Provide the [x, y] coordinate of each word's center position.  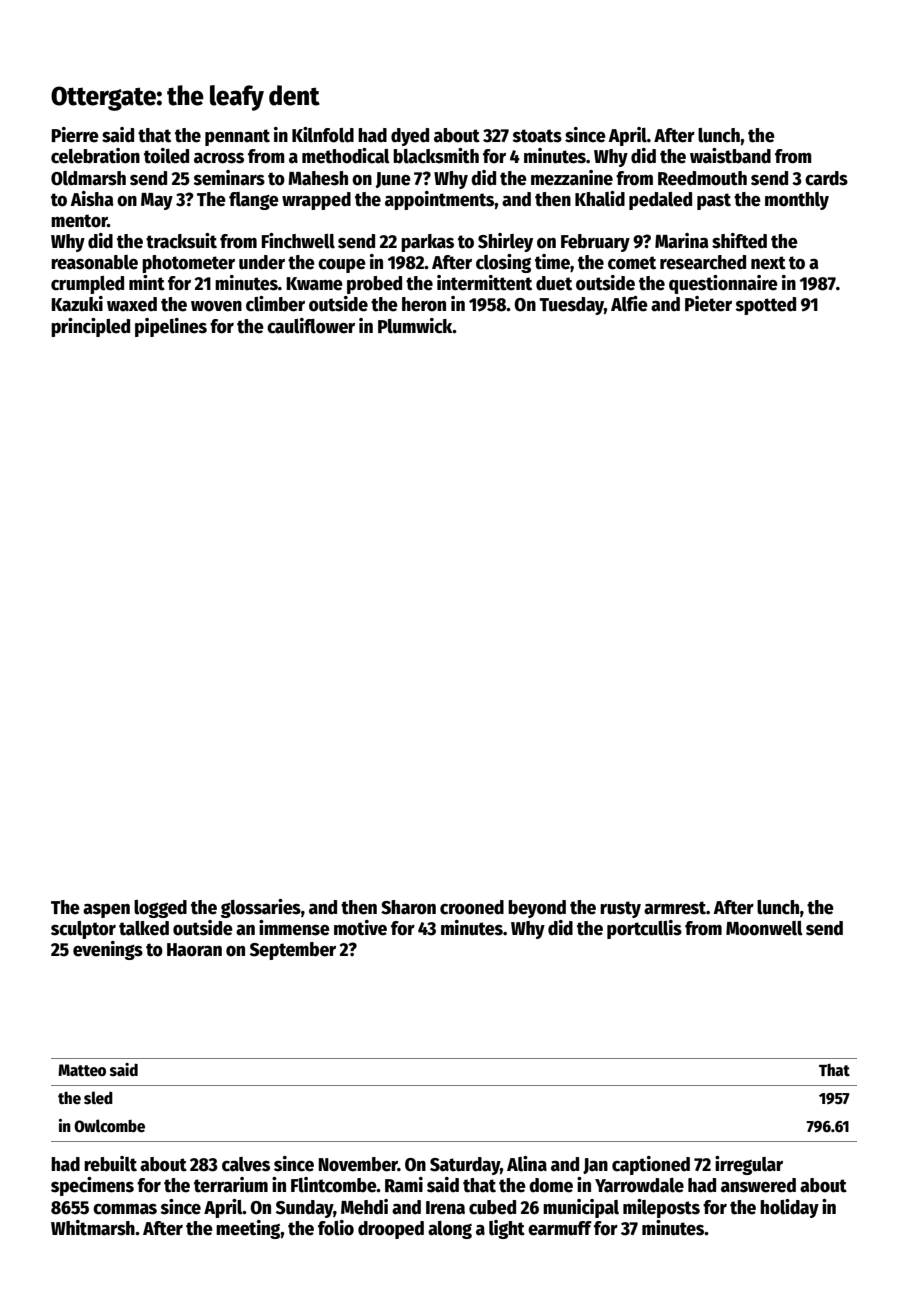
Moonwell [764, 928]
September [293, 951]
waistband [730, 156]
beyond [537, 909]
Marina [682, 241]
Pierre [75, 135]
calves [246, 1164]
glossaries [261, 908]
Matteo [82, 1070]
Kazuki [77, 304]
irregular [749, 1165]
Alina [527, 1164]
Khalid [600, 199]
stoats [537, 136]
